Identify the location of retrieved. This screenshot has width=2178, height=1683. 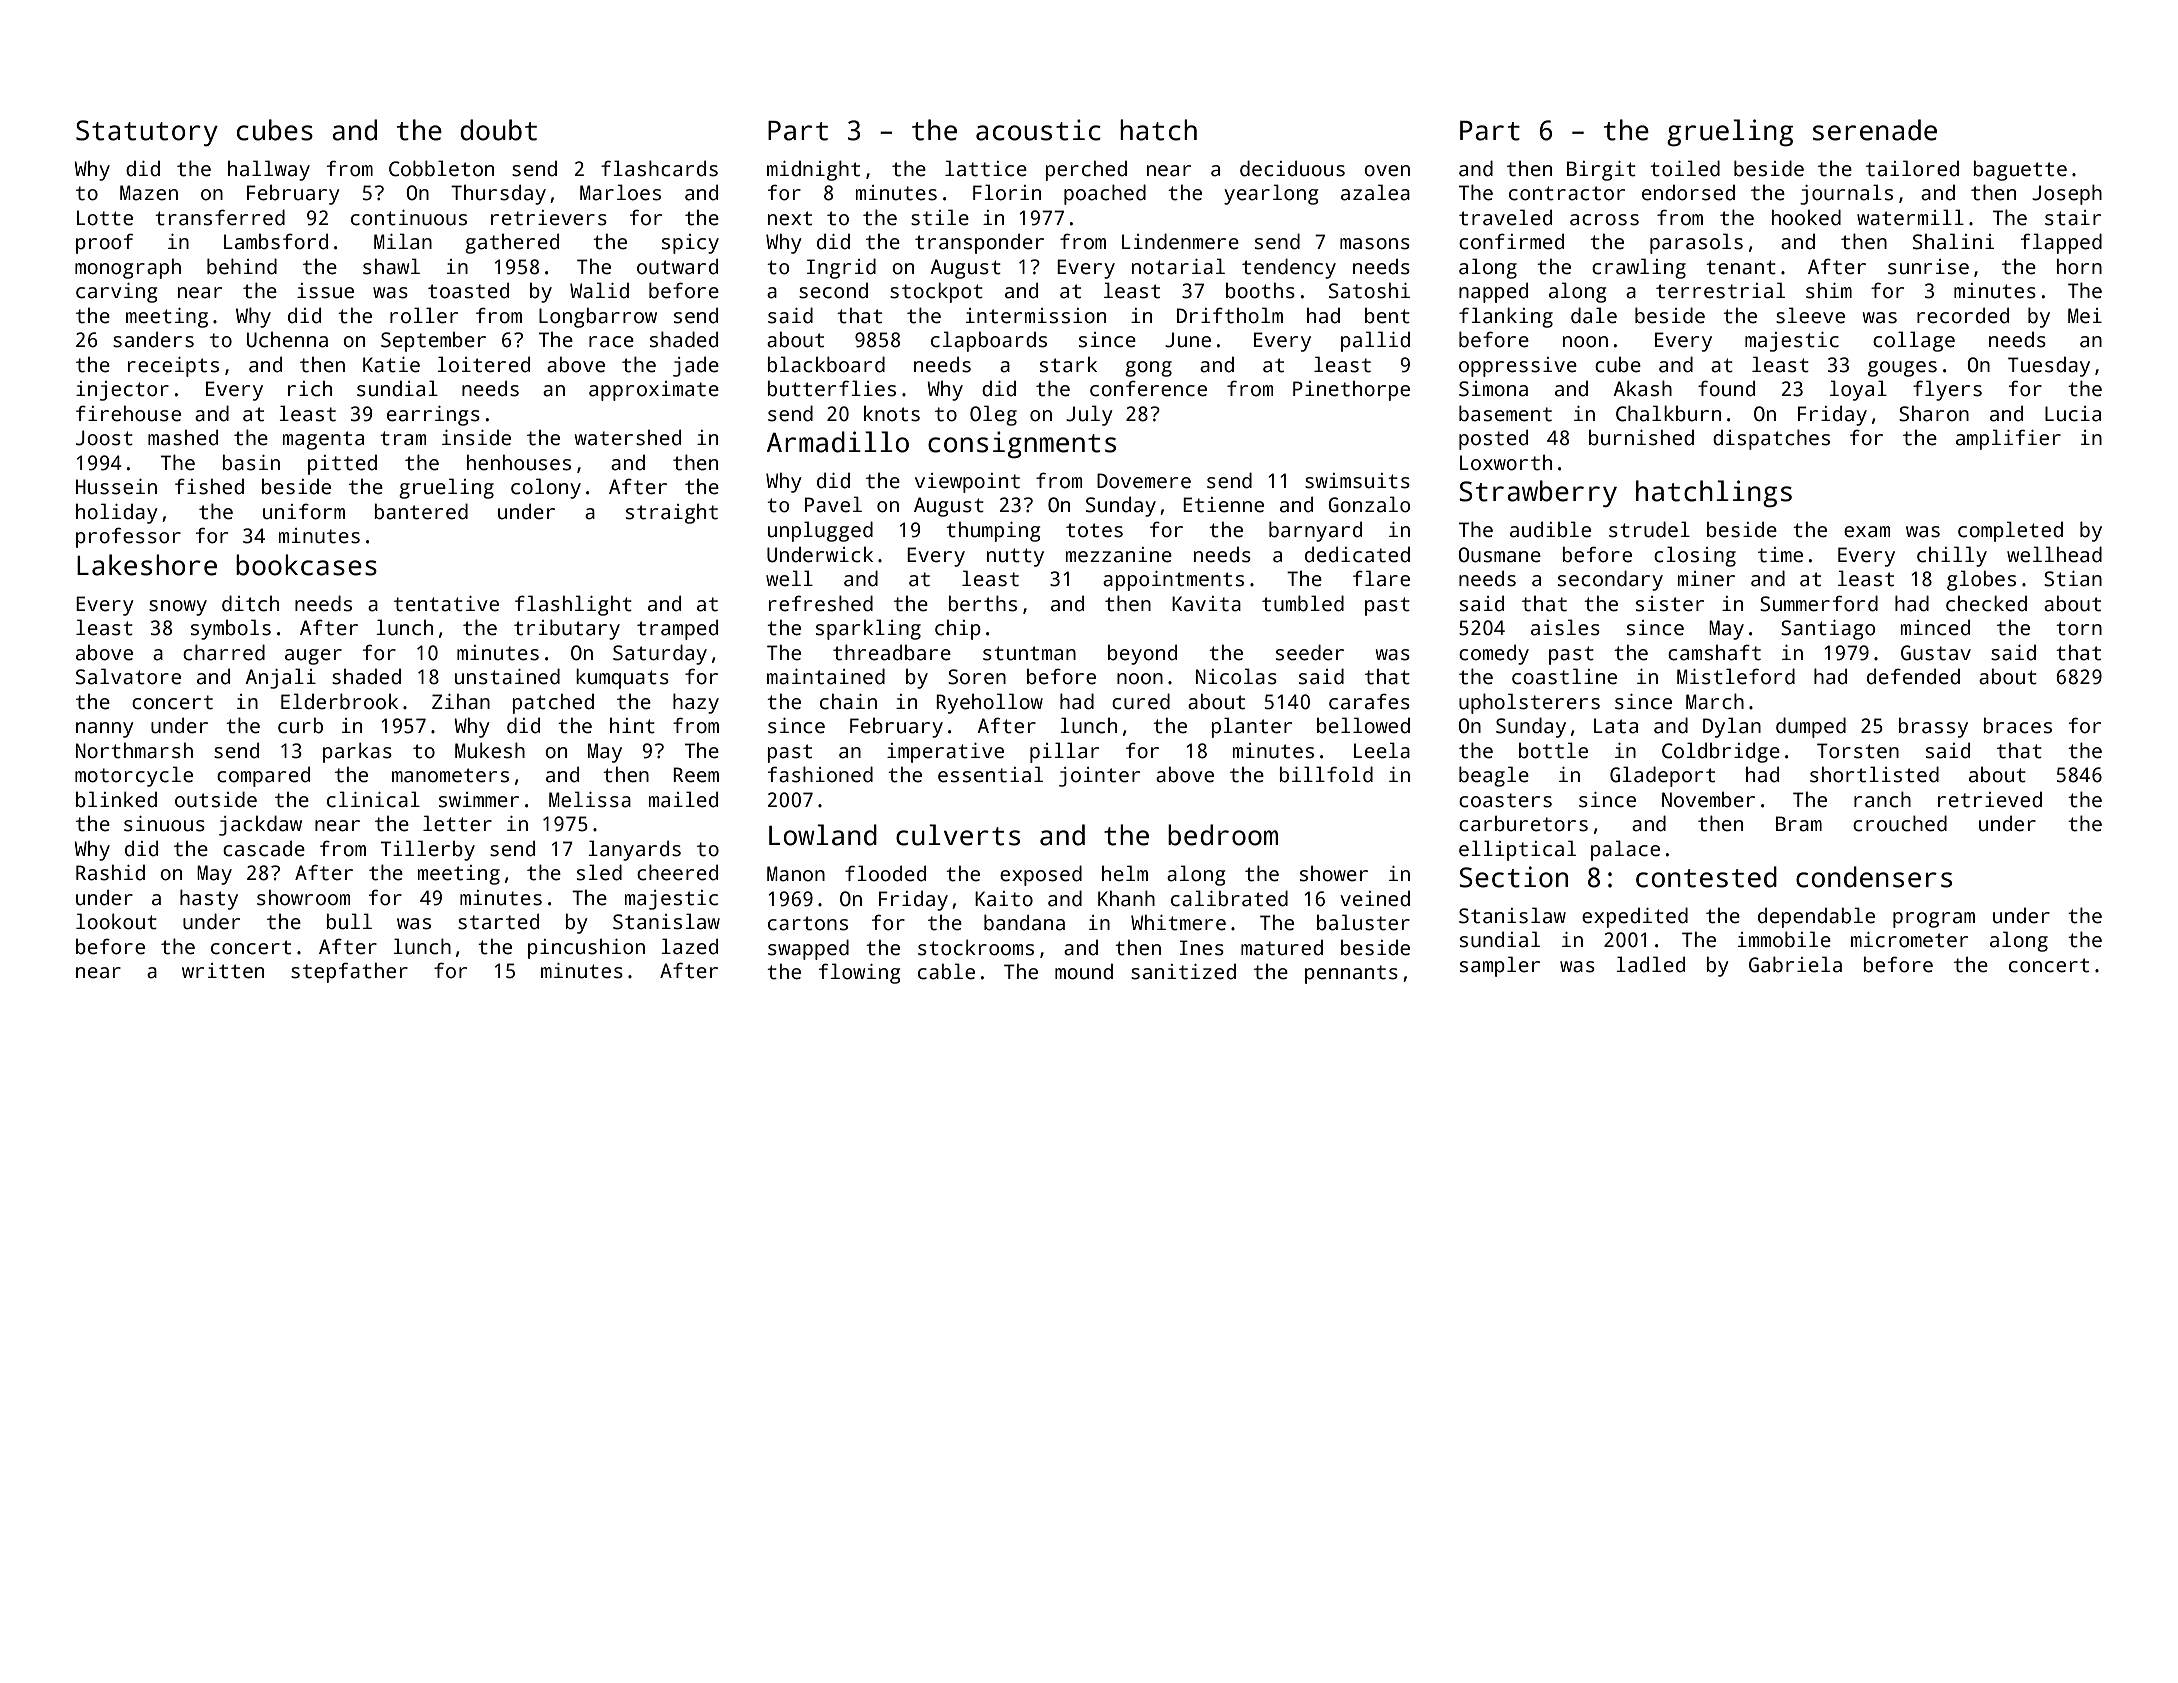
(1990, 799).
